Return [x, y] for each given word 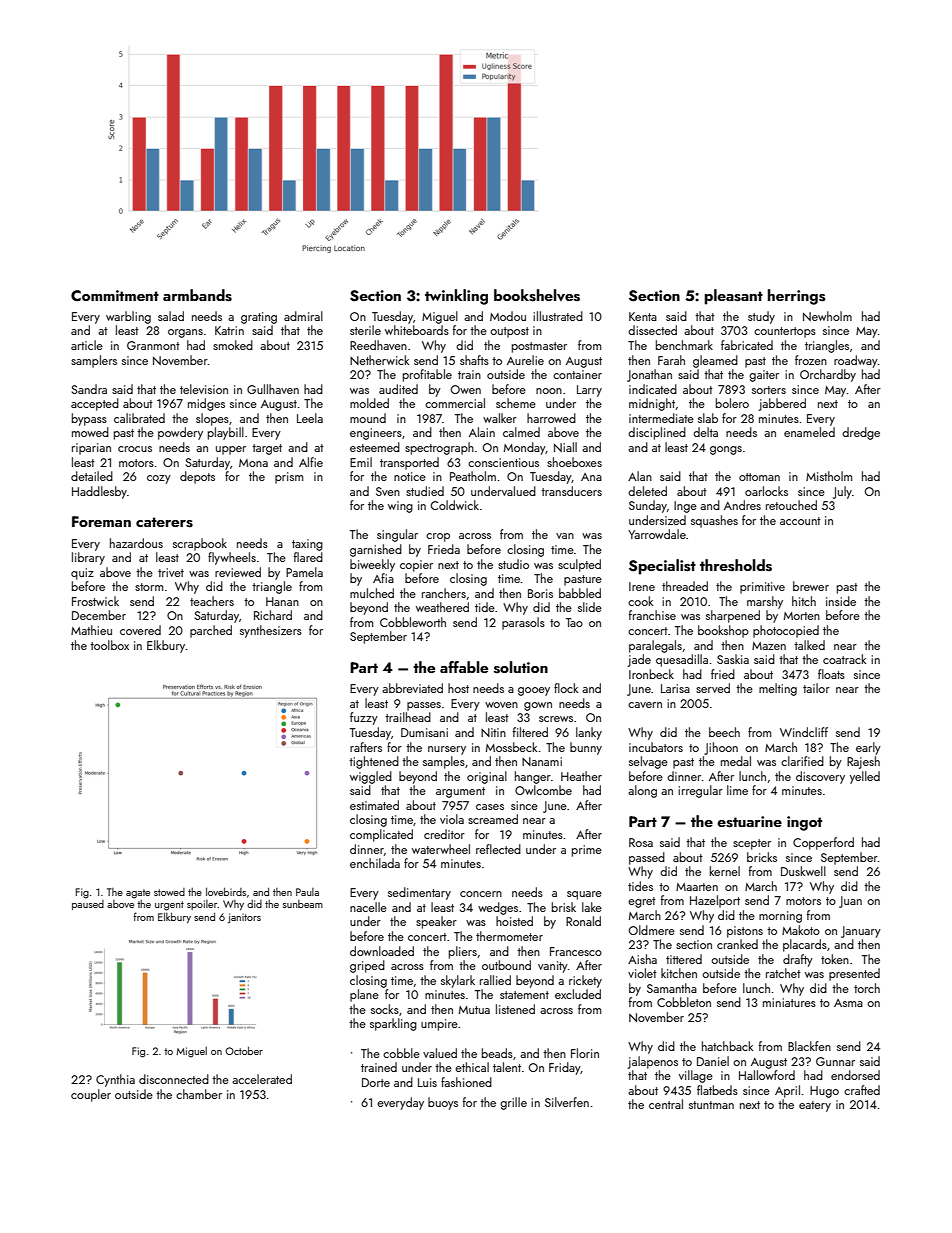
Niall [565, 447]
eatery [815, 1106]
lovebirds [226, 891]
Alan [640, 476]
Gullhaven [273, 389]
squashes [714, 521]
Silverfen [567, 1102]
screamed [493, 819]
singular [397, 535]
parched [211, 631]
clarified [802, 761]
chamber [199, 1094]
